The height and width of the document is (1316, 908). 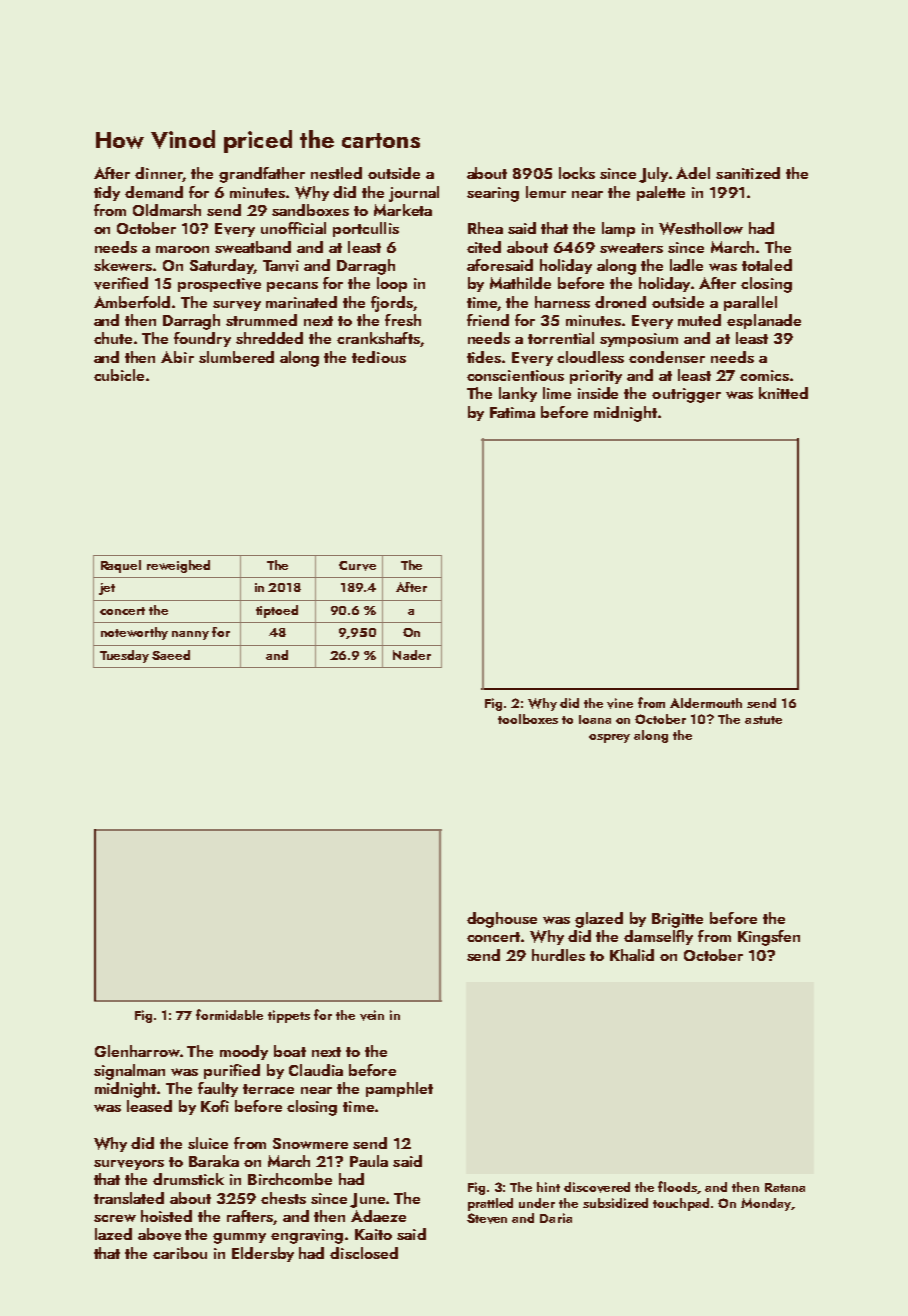 What do you see at coordinates (661, 193) in the document?
I see `palette` at bounding box center [661, 193].
